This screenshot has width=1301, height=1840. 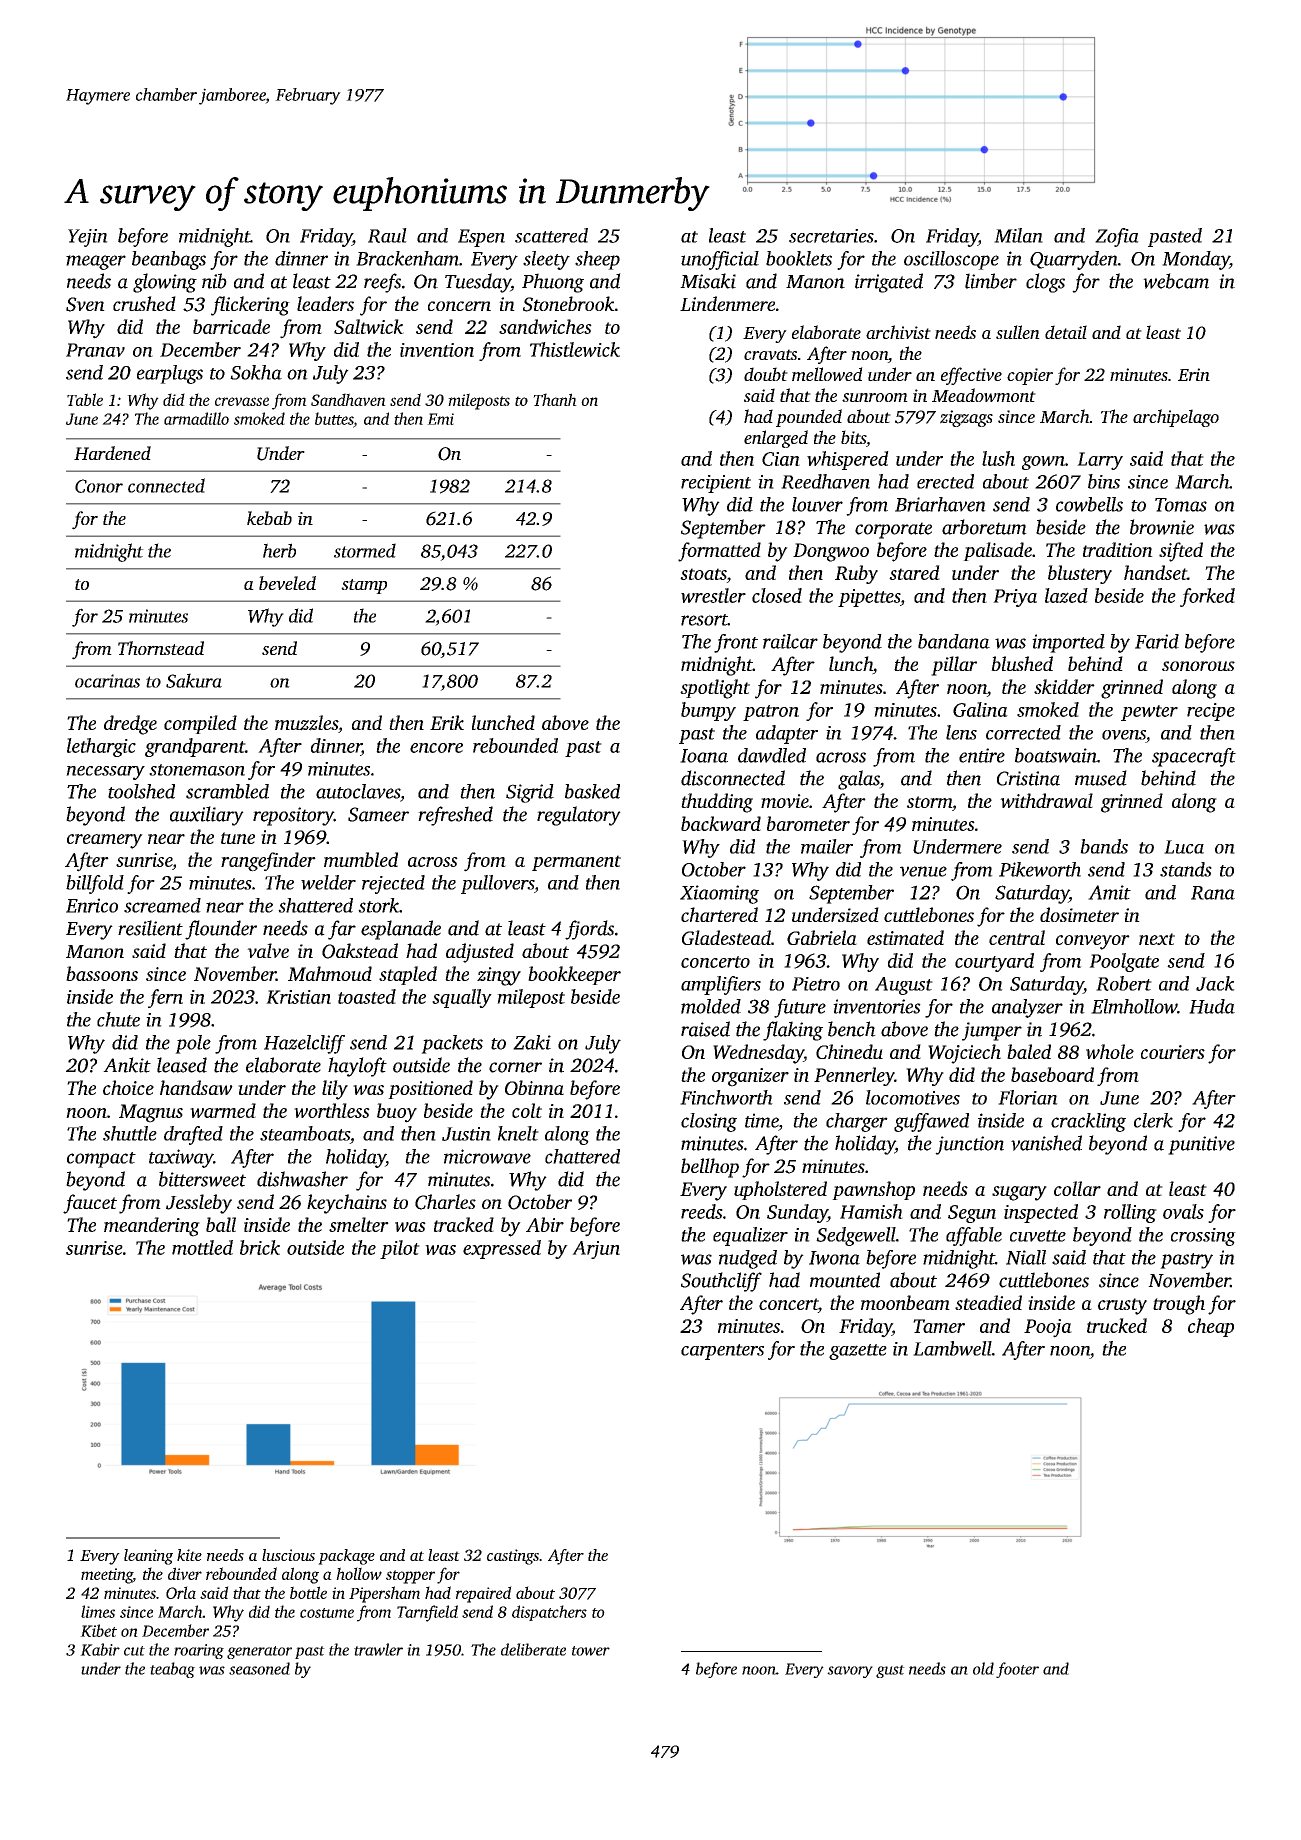 What do you see at coordinates (702, 1211) in the screenshot?
I see `reeds` at bounding box center [702, 1211].
